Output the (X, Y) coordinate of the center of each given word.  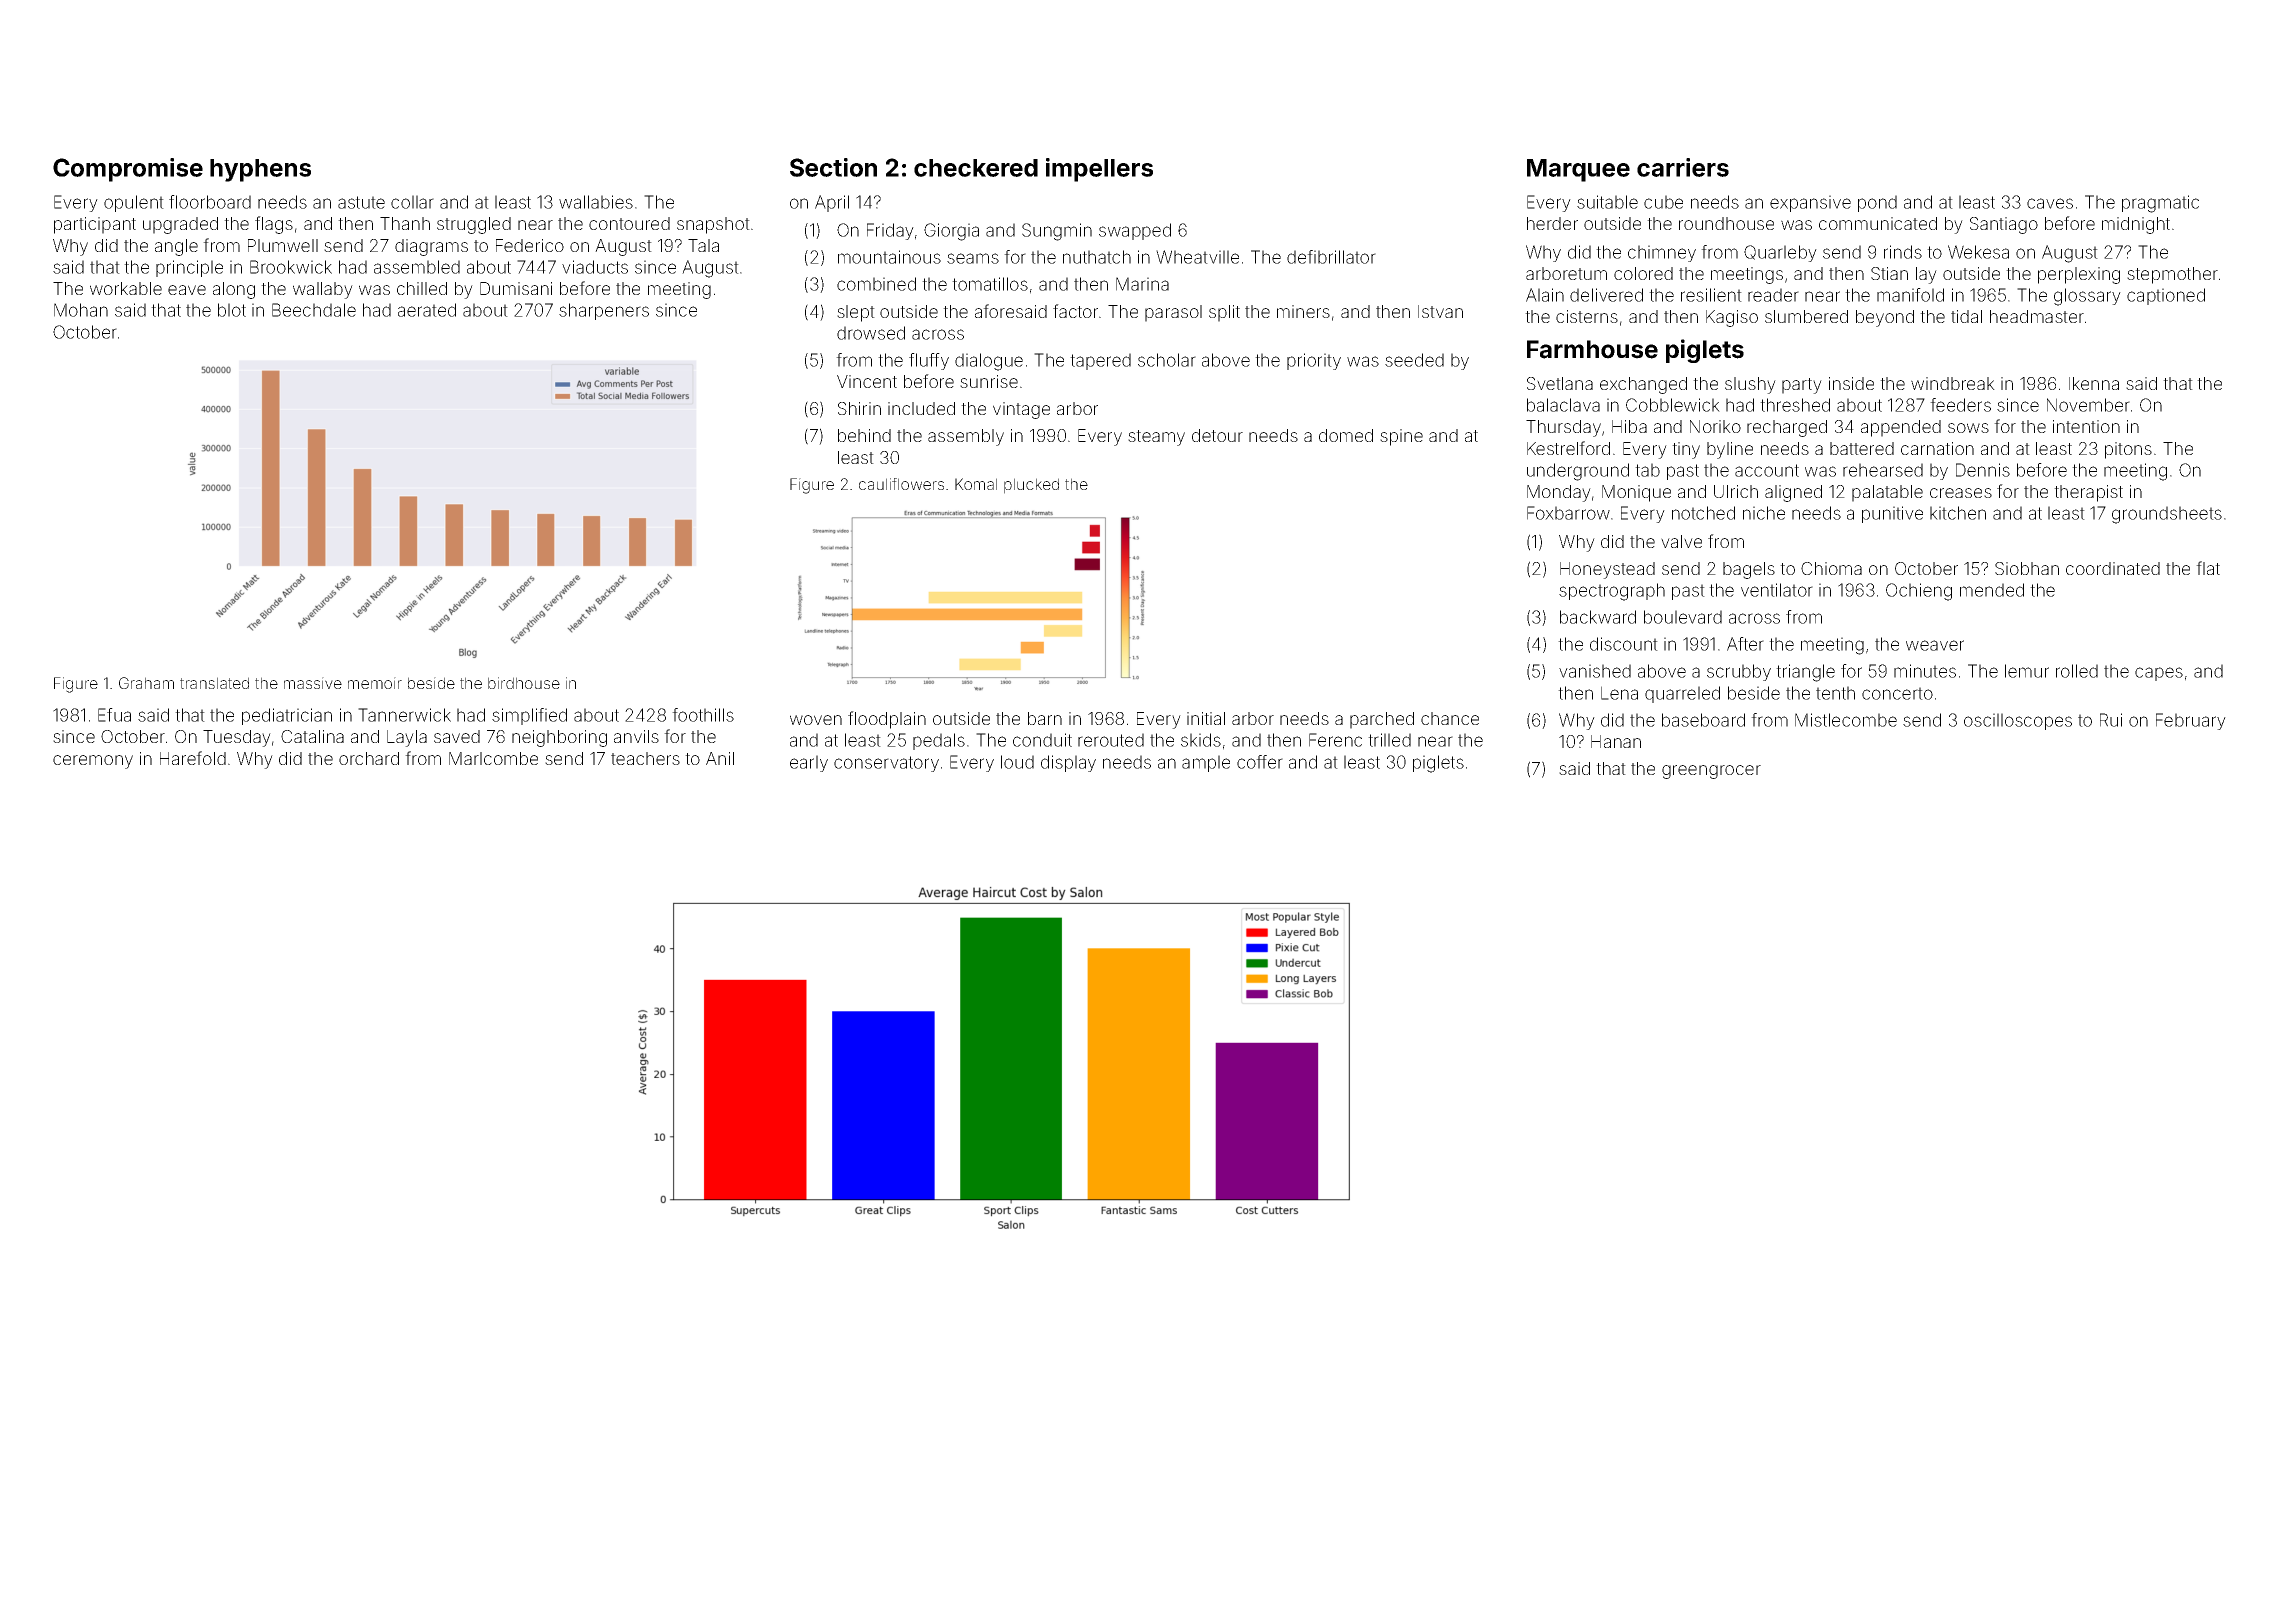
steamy (1156, 438)
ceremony (93, 762)
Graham (146, 683)
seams (973, 258)
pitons (2128, 450)
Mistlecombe (1846, 720)
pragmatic (2160, 204)
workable (126, 288)
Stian (1889, 273)
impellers (1099, 170)
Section (833, 167)
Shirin (859, 408)
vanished (1595, 671)
